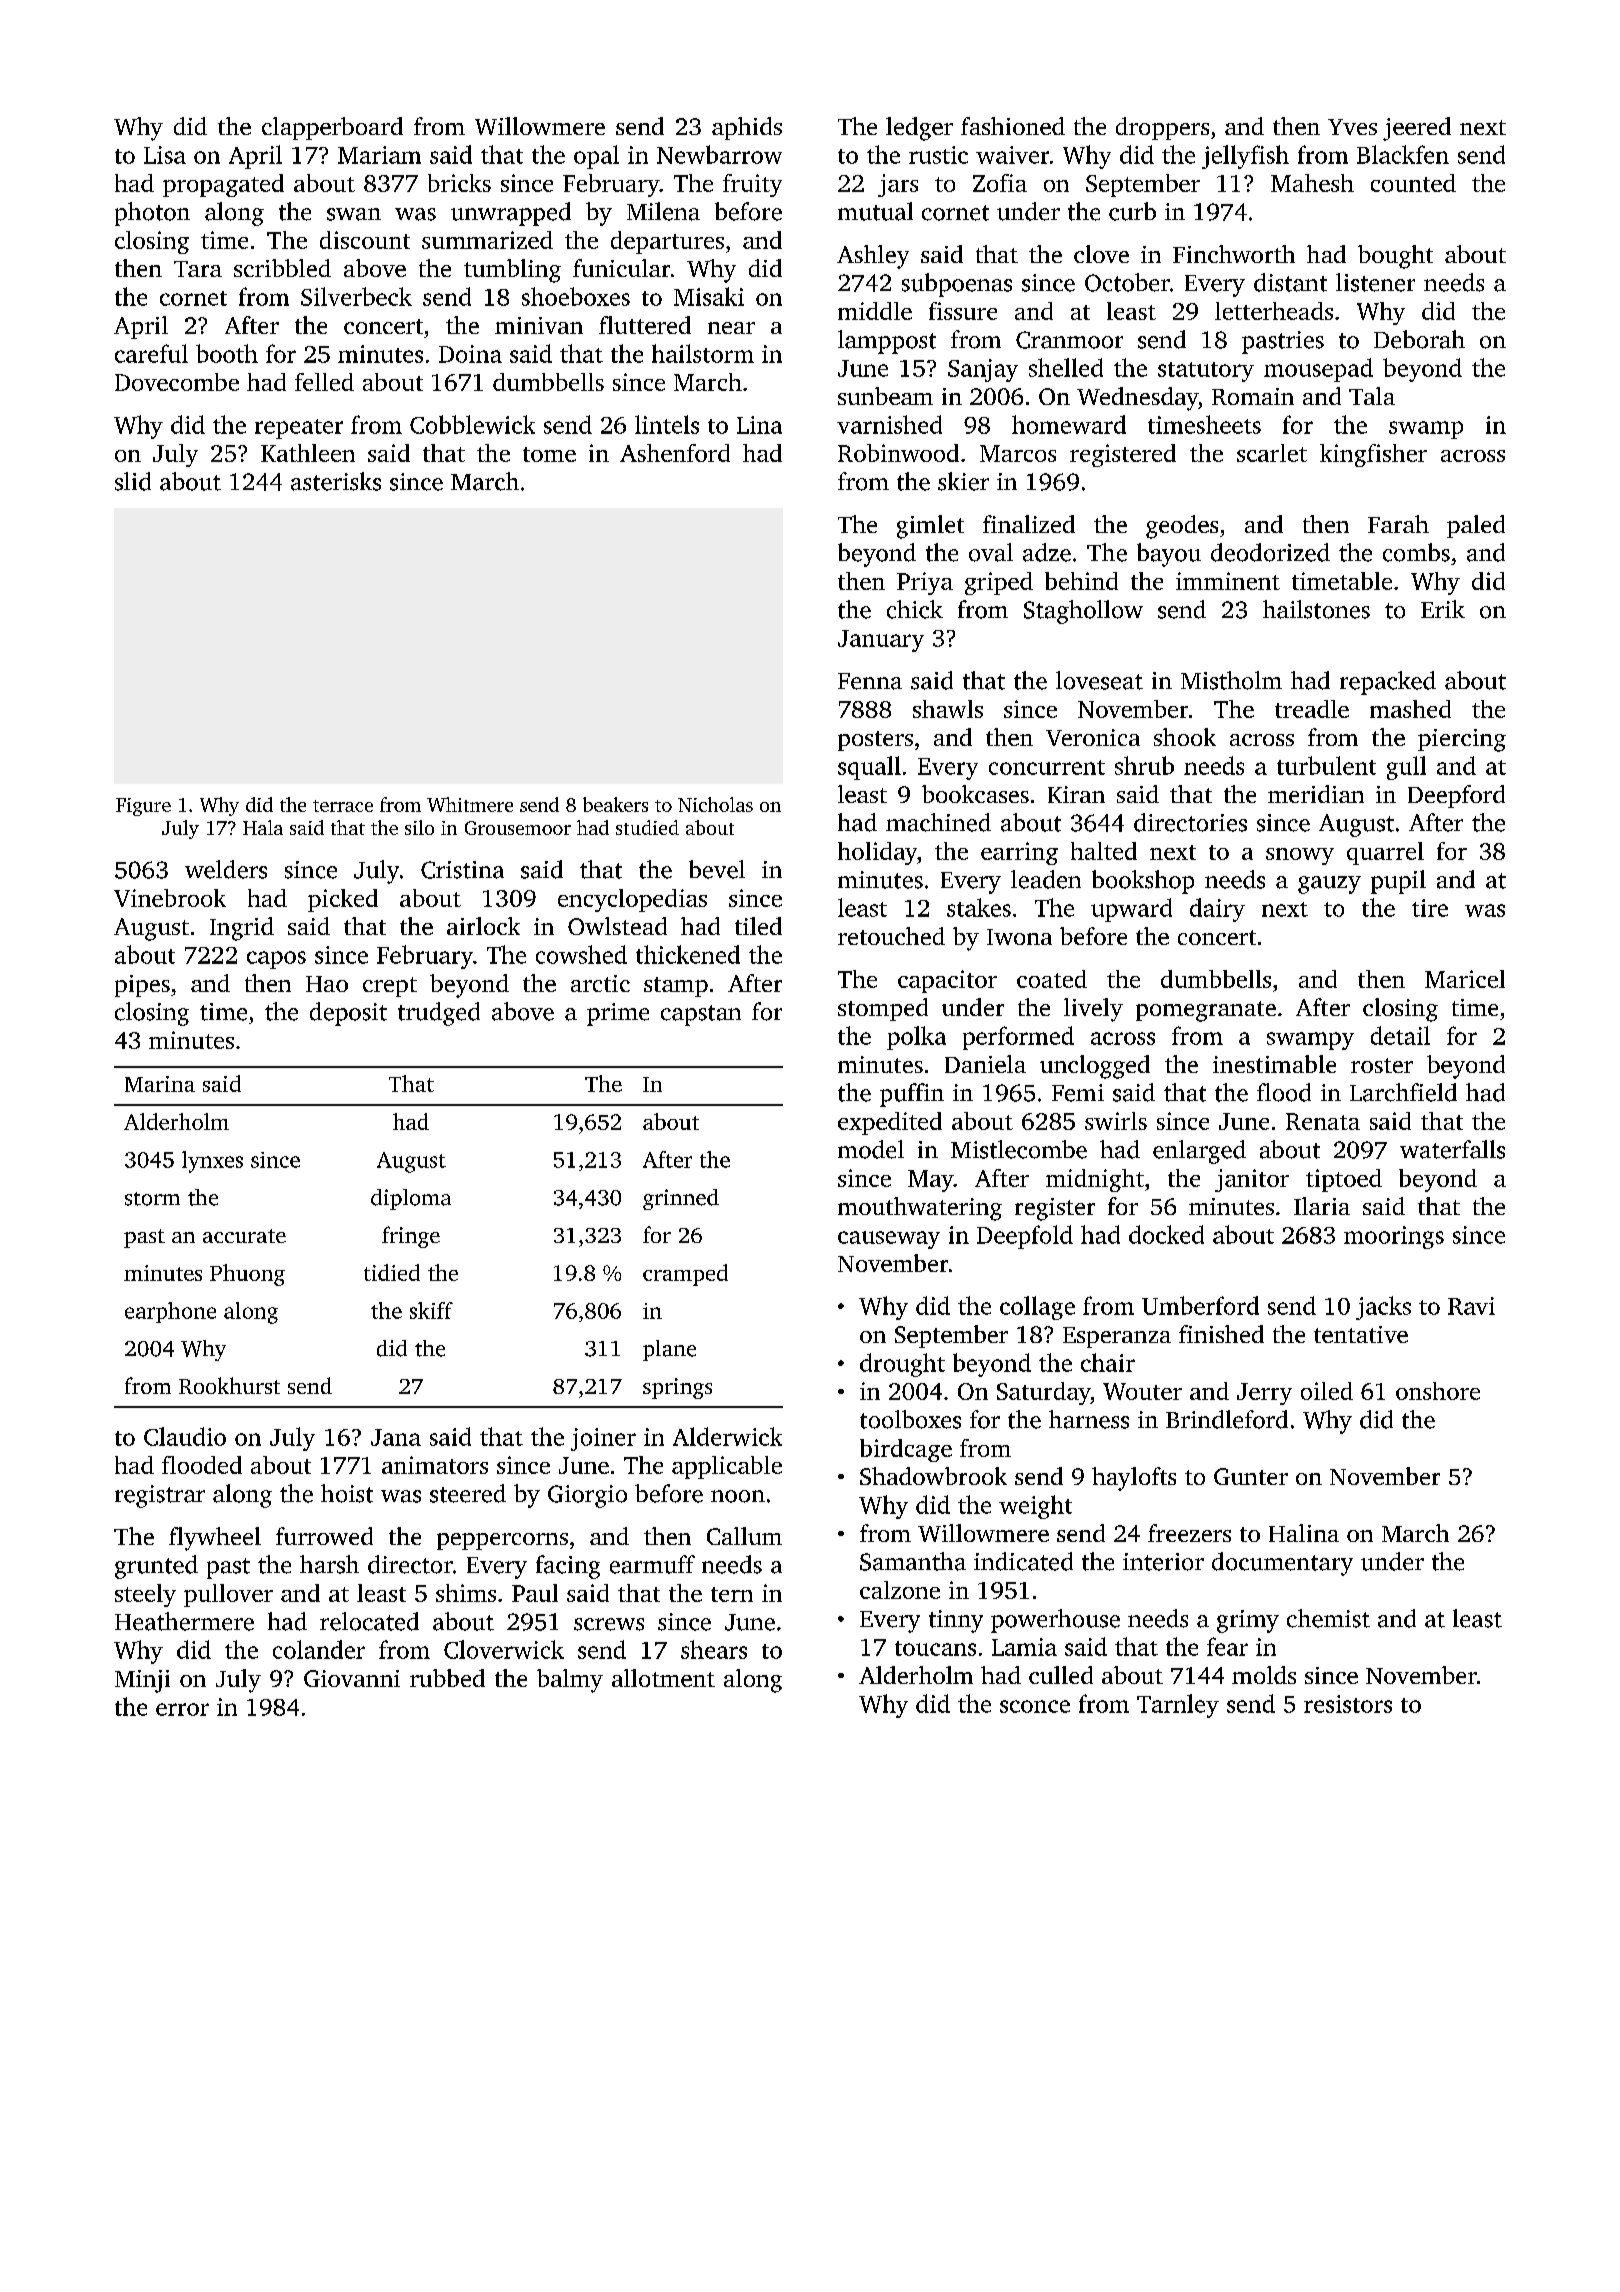 This image has height=2292, width=1620. Describe the element at coordinates (1462, 740) in the image. I see `piercing` at that location.
